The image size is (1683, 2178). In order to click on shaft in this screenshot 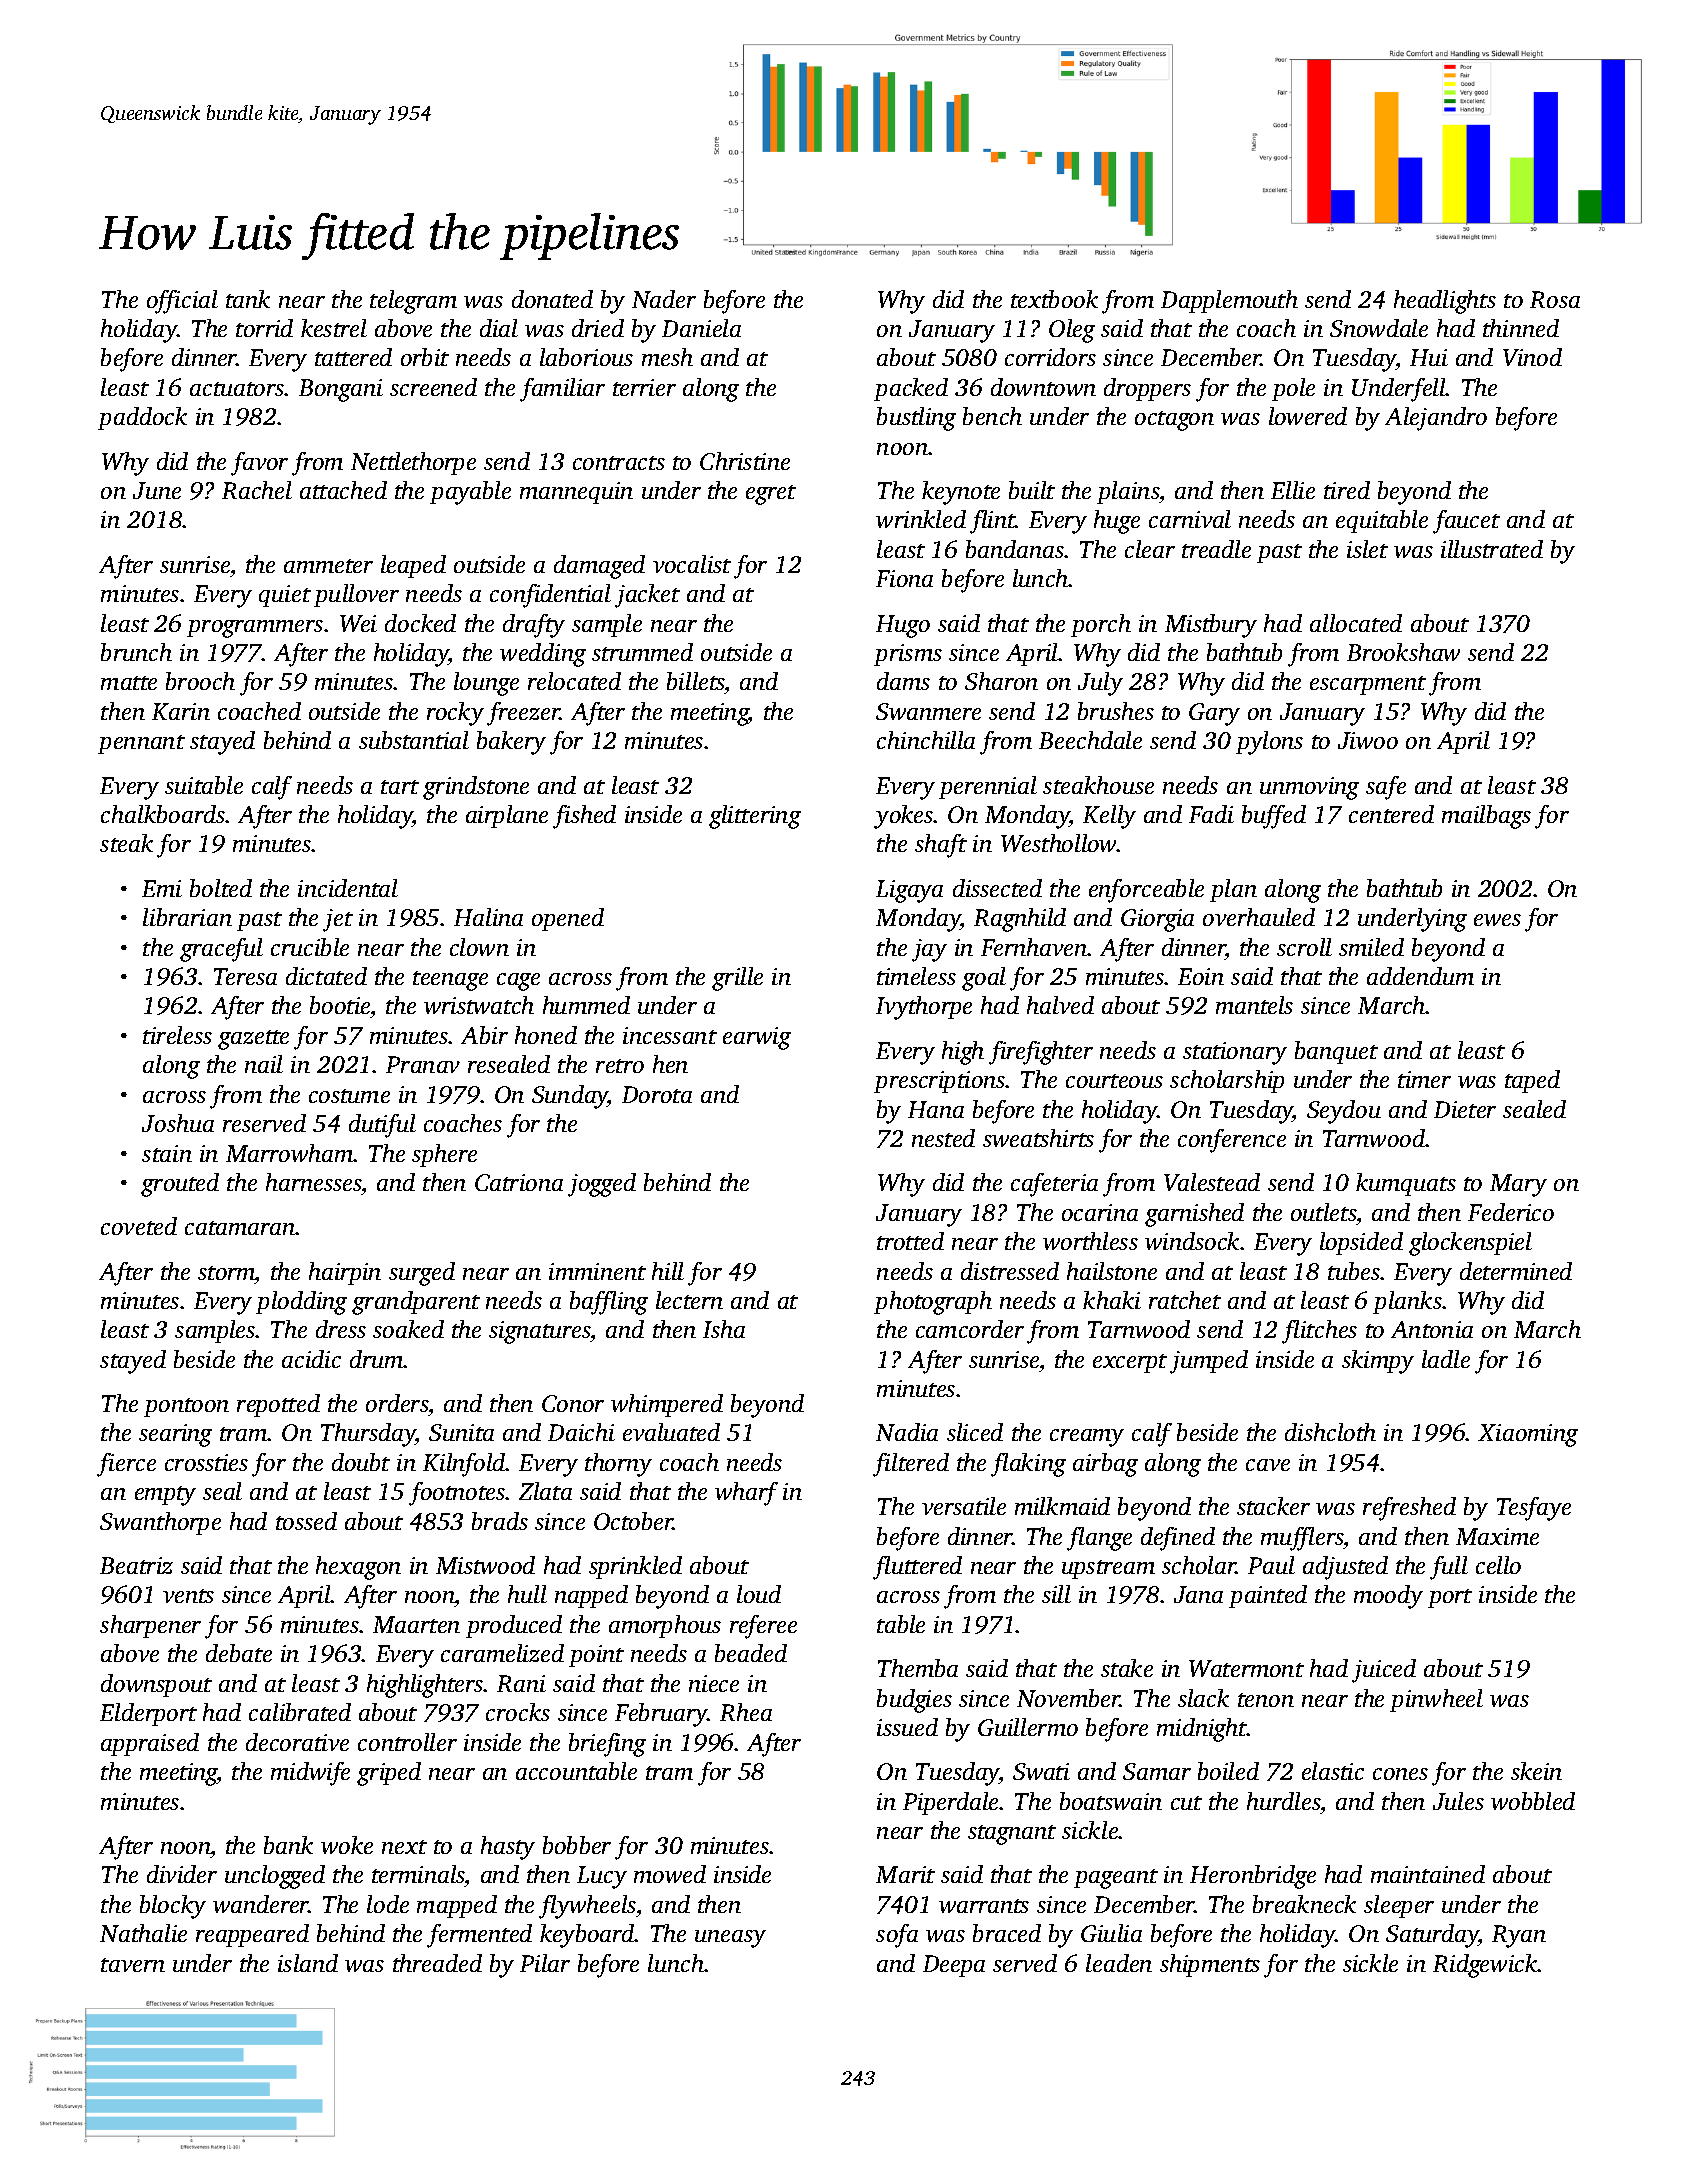, I will do `click(941, 846)`.
